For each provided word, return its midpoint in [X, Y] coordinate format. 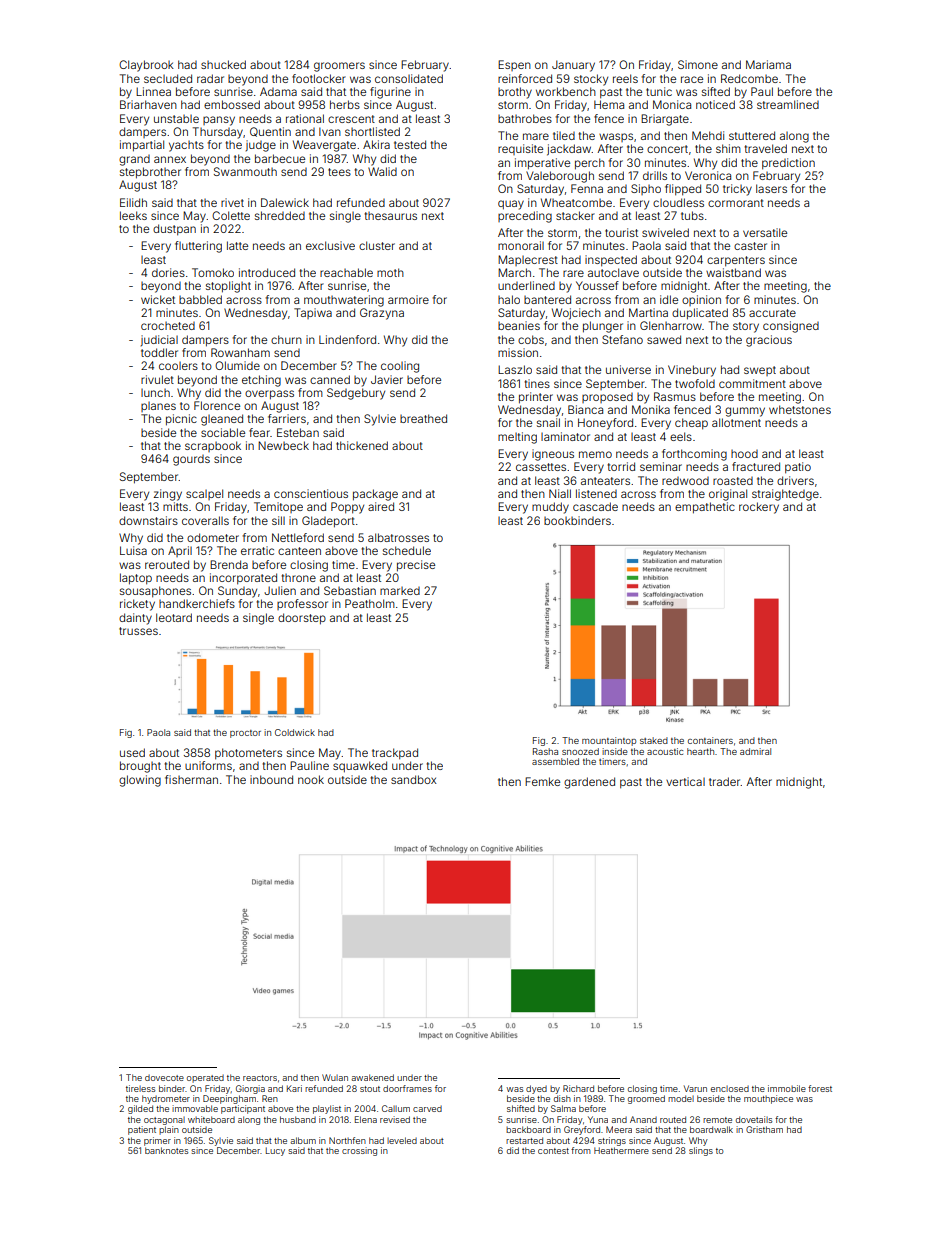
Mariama [768, 64]
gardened [589, 783]
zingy [168, 495]
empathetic [705, 508]
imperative [542, 164]
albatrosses [398, 537]
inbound [271, 779]
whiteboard [211, 1119]
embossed [232, 104]
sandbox [414, 779]
